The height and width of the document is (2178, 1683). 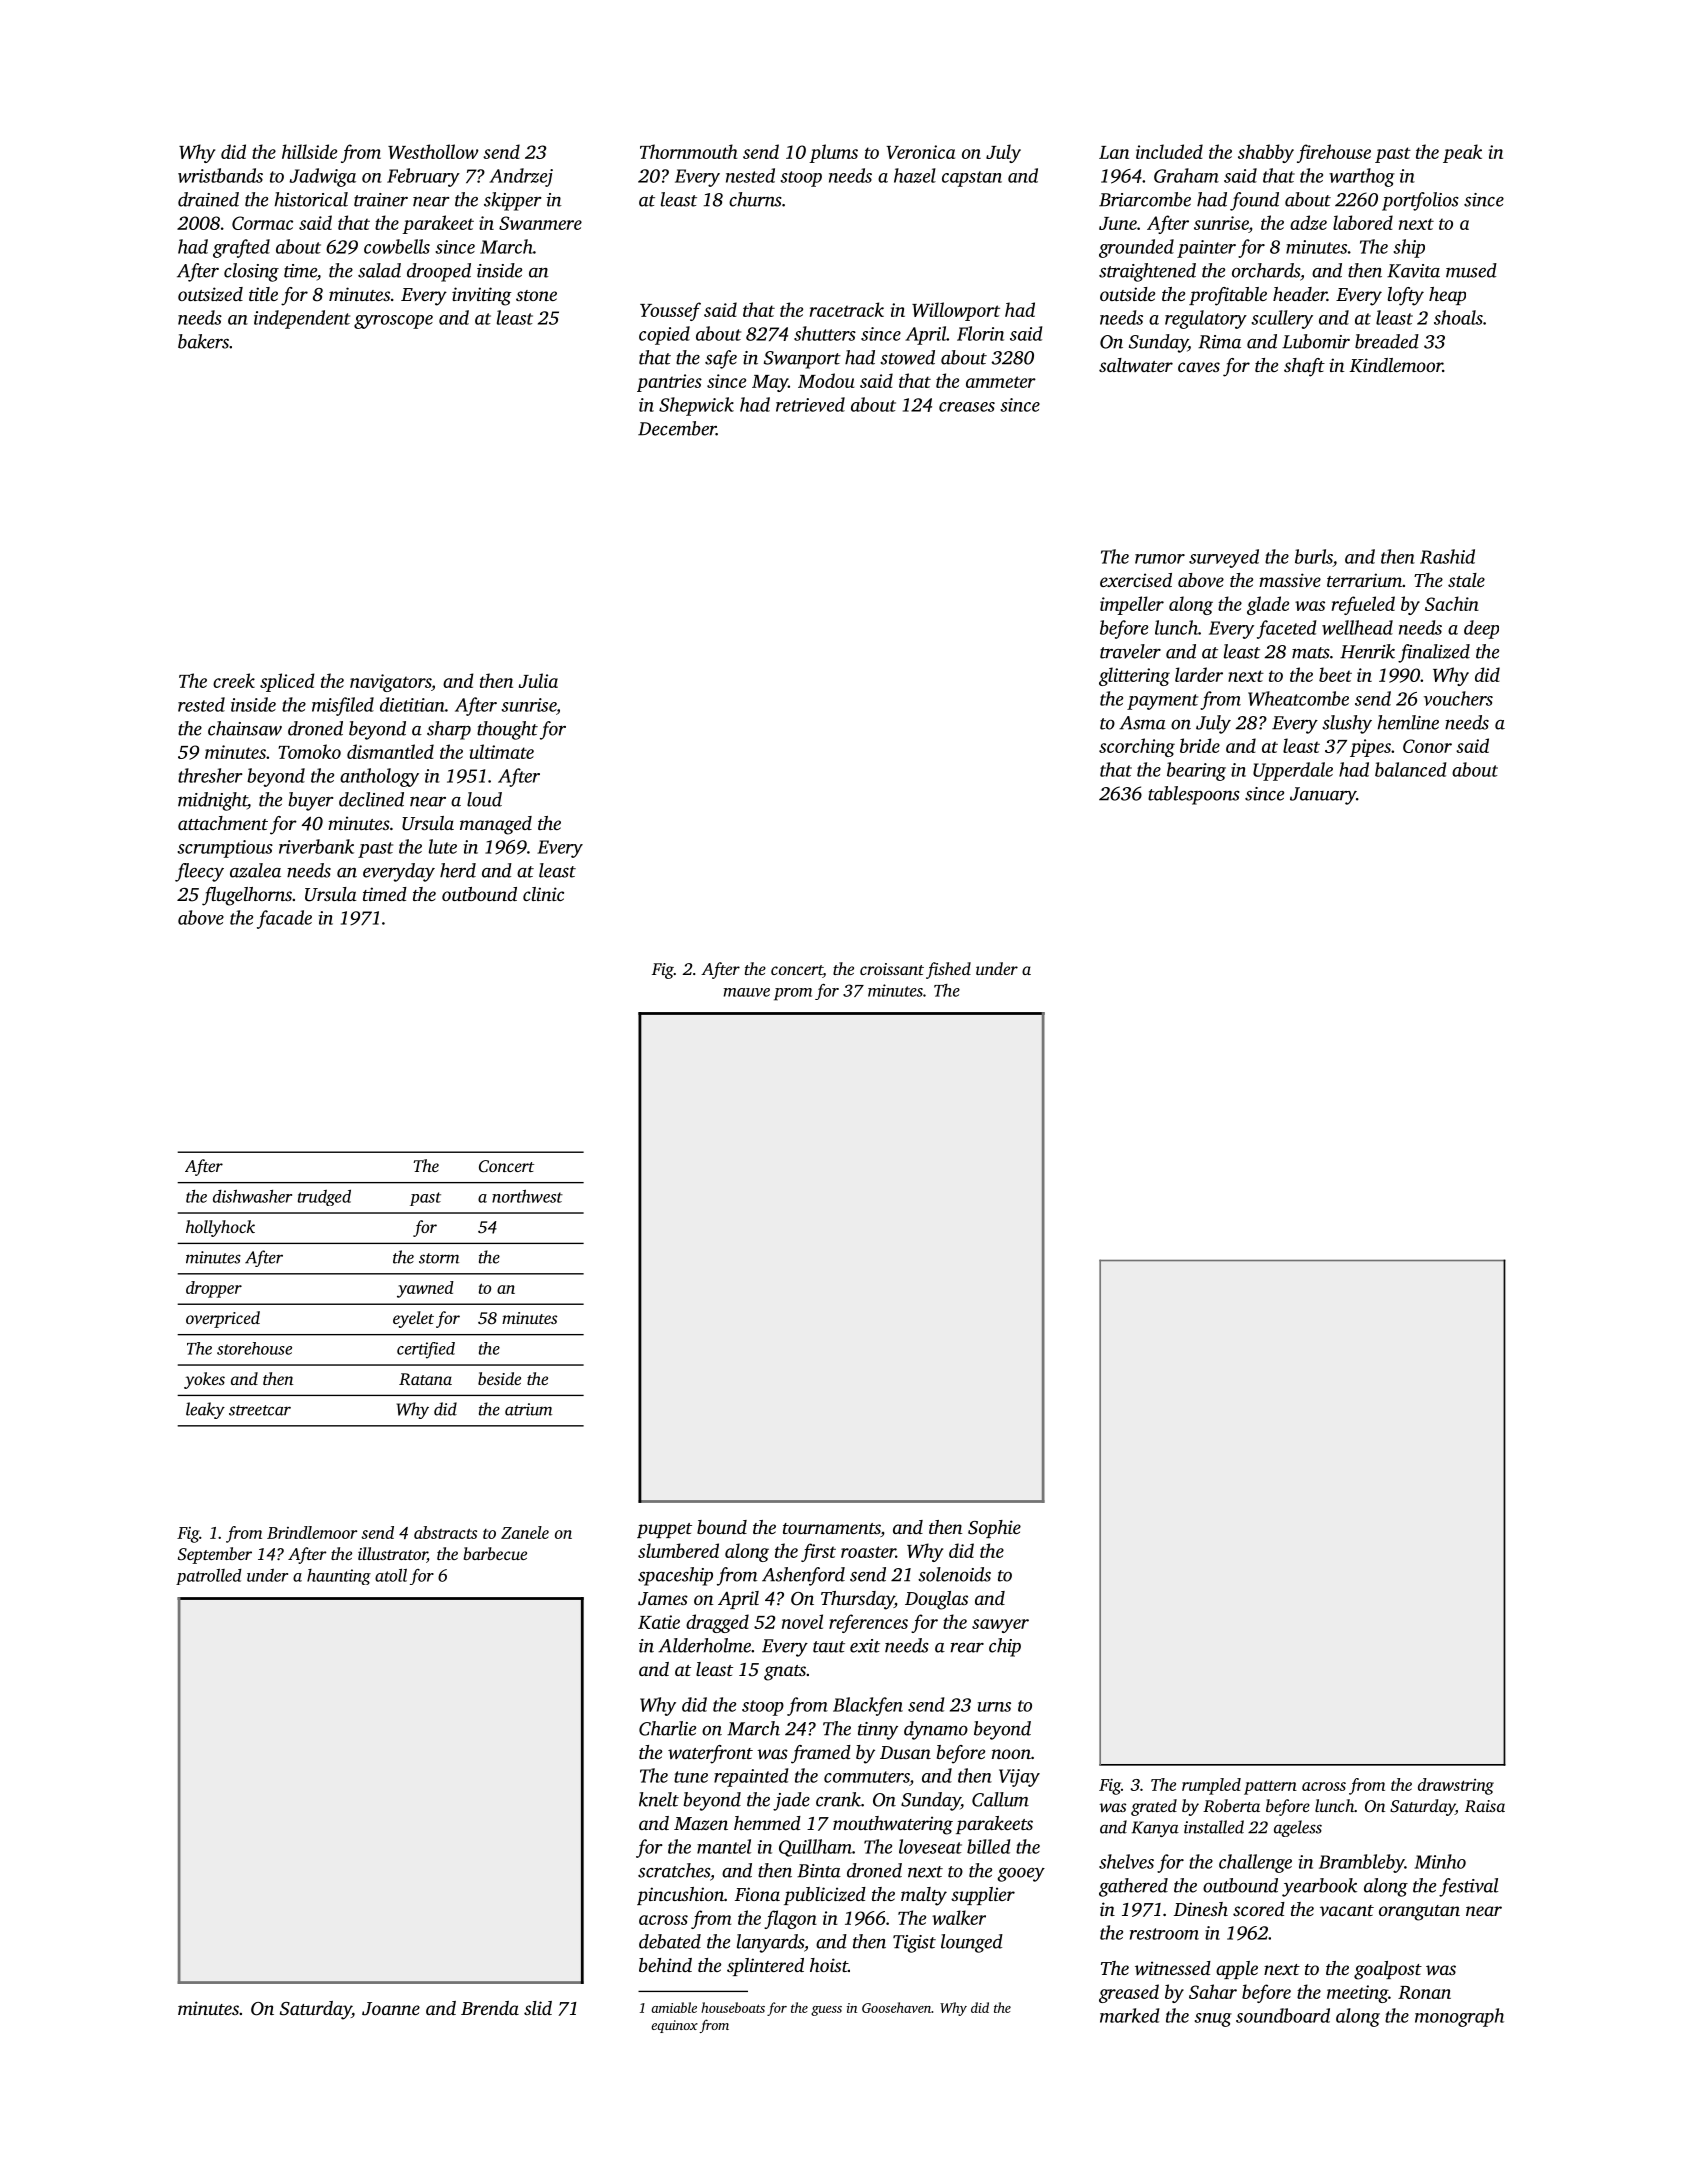 I want to click on haunting, so click(x=339, y=1577).
